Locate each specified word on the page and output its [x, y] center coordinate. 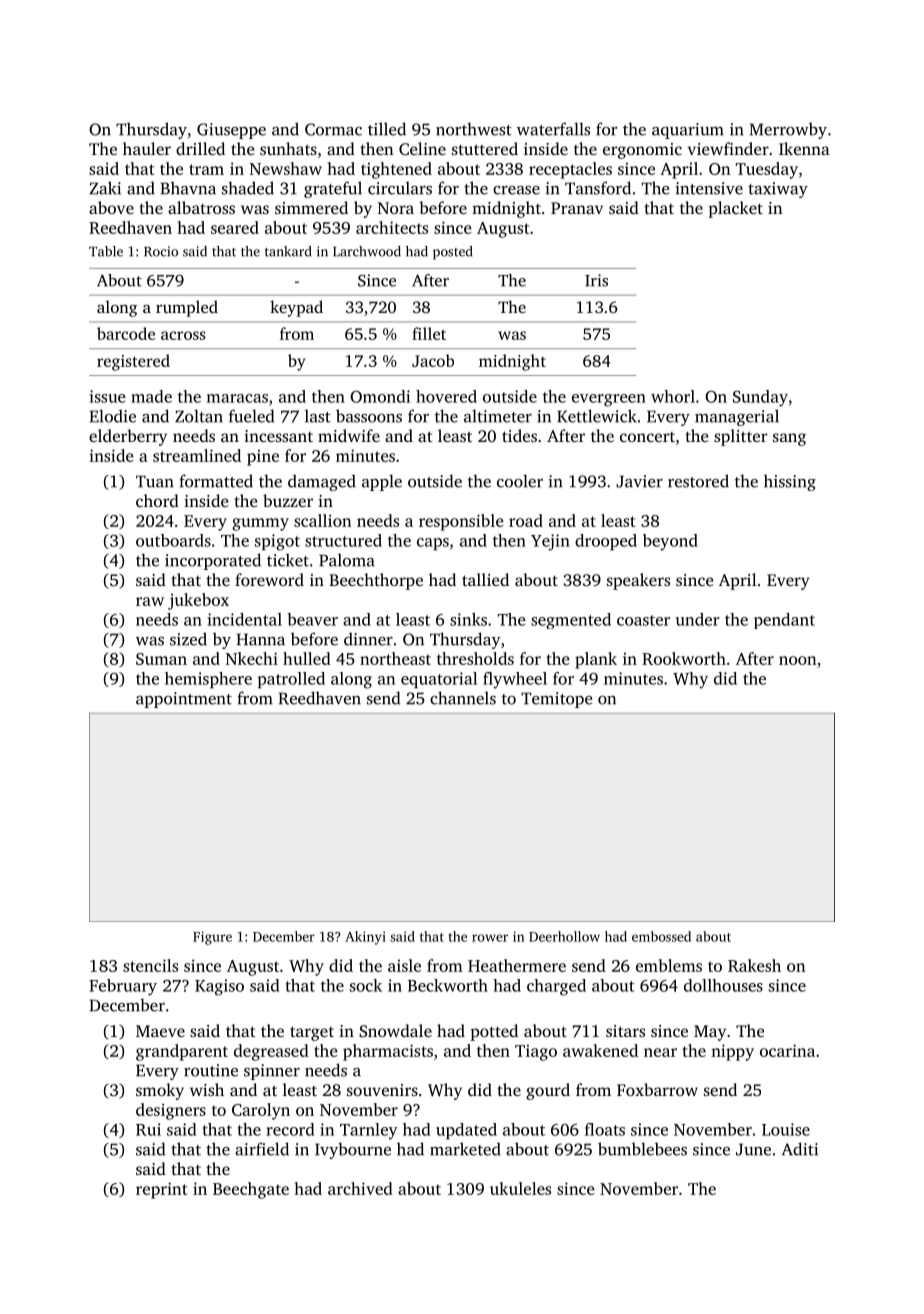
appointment [184, 700]
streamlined [197, 455]
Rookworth [684, 658]
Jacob [433, 360]
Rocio [161, 251]
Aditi [800, 1149]
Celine [422, 149]
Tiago [536, 1053]
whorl [673, 396]
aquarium [688, 131]
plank [596, 660]
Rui [148, 1129]
